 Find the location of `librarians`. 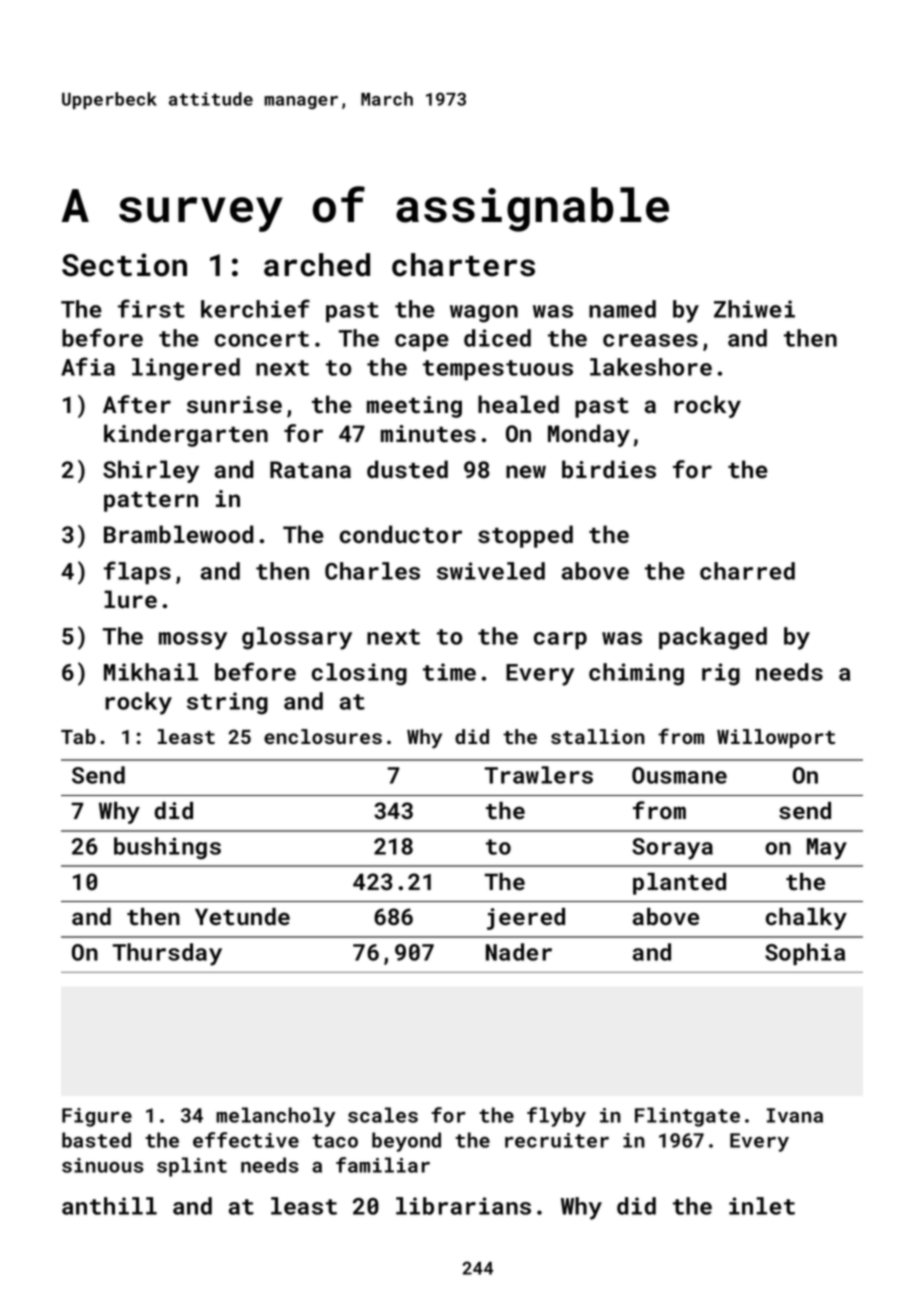

librarians is located at coordinates (463, 1206).
